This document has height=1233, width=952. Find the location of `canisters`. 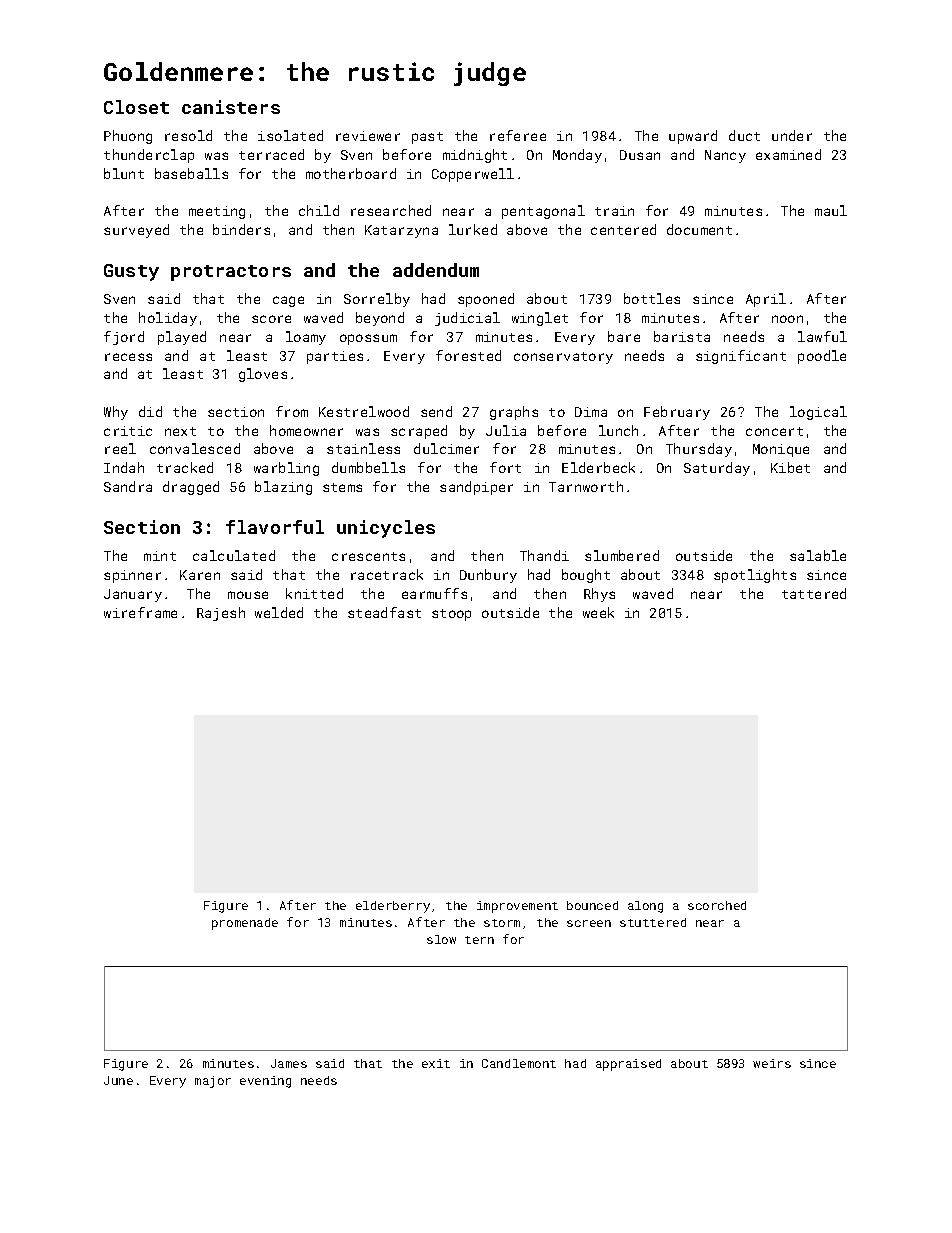

canisters is located at coordinates (231, 107).
